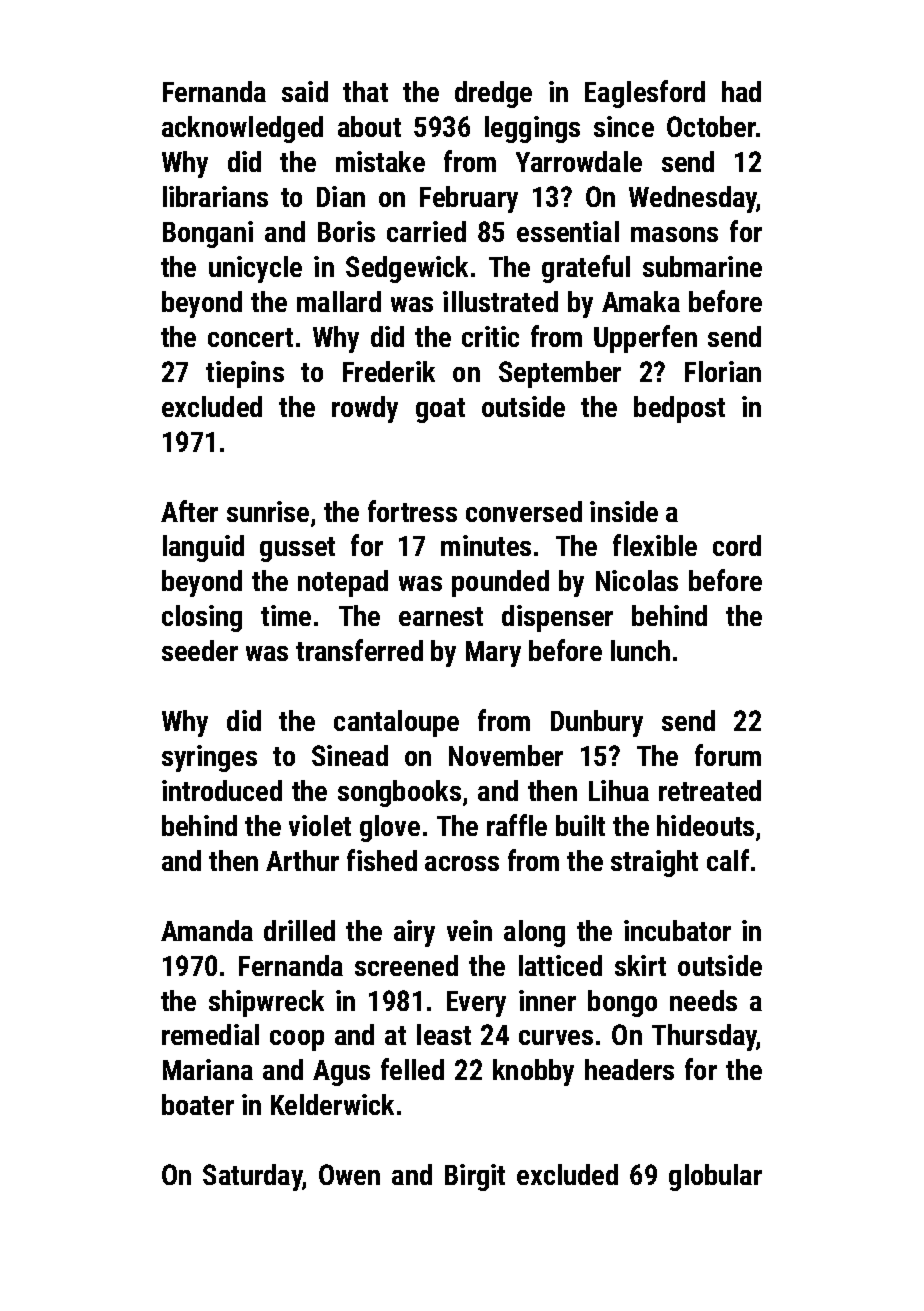  What do you see at coordinates (533, 1072) in the screenshot?
I see `knobby` at bounding box center [533, 1072].
